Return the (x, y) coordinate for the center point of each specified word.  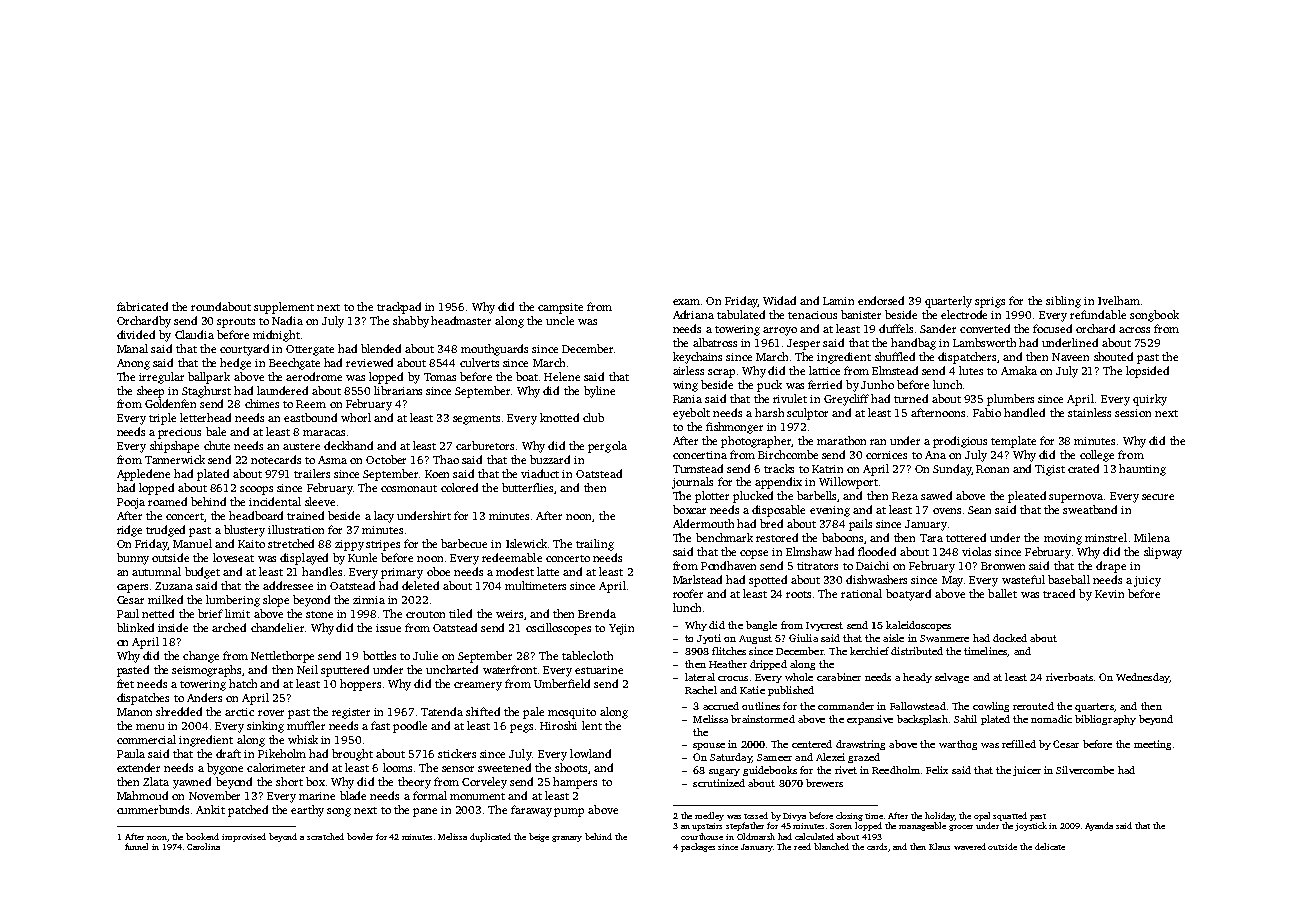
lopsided (1147, 372)
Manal (132, 348)
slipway (1163, 553)
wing (685, 386)
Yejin (621, 629)
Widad (779, 300)
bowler (360, 836)
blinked (135, 627)
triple (162, 419)
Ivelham (1119, 300)
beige (539, 837)
